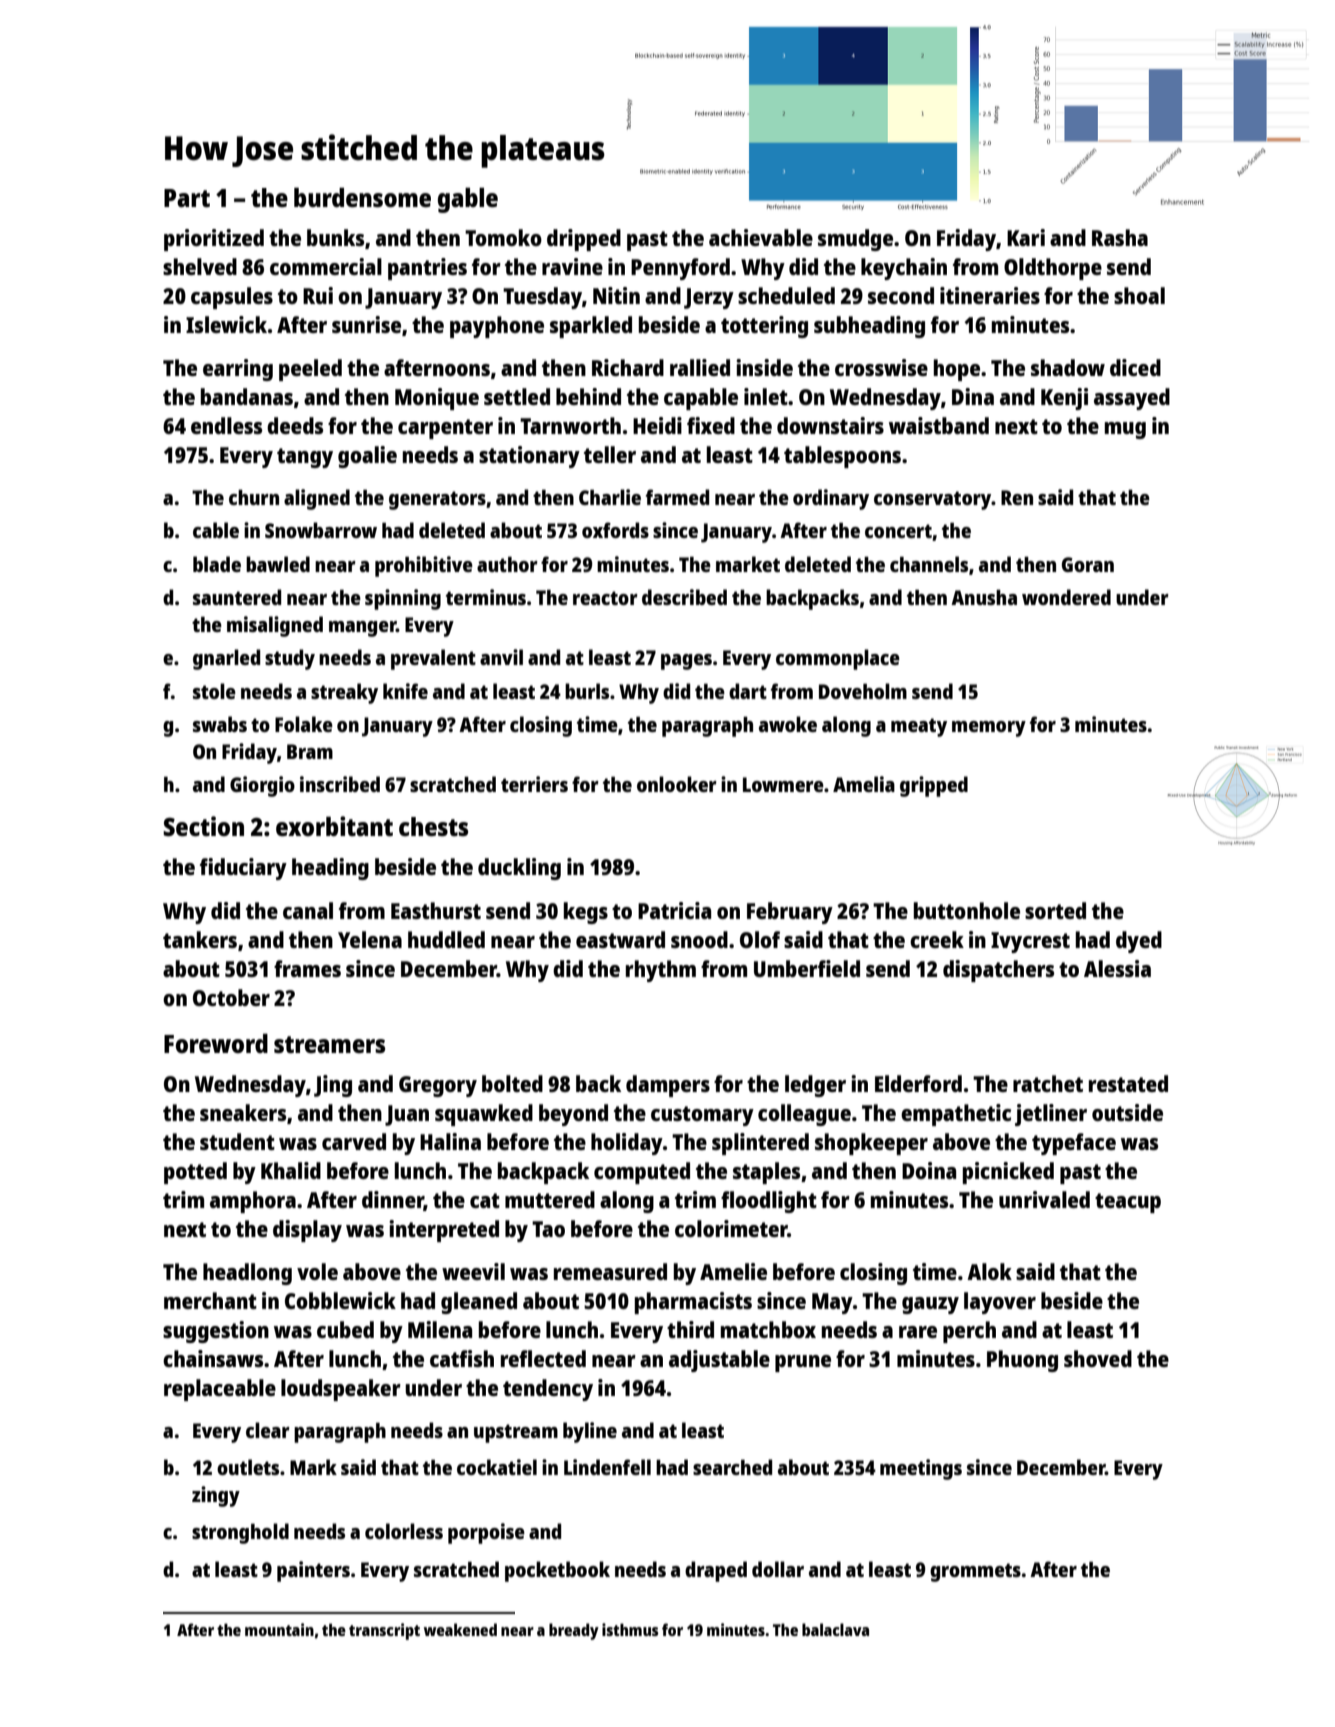 The width and height of the document is (1335, 1727). I want to click on balaclava, so click(835, 1629).
